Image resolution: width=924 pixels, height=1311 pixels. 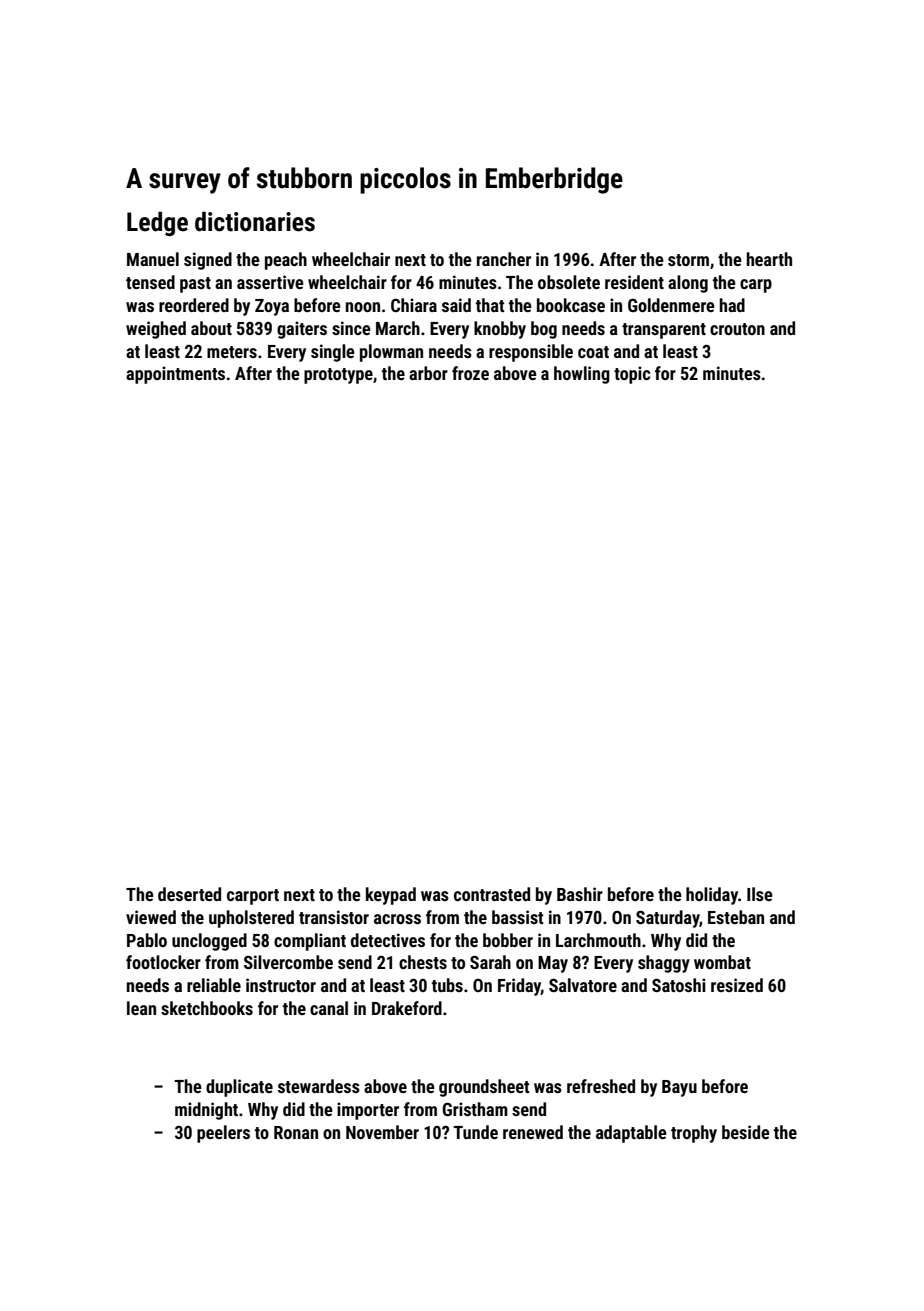 What do you see at coordinates (632, 375) in the document?
I see `topic` at bounding box center [632, 375].
